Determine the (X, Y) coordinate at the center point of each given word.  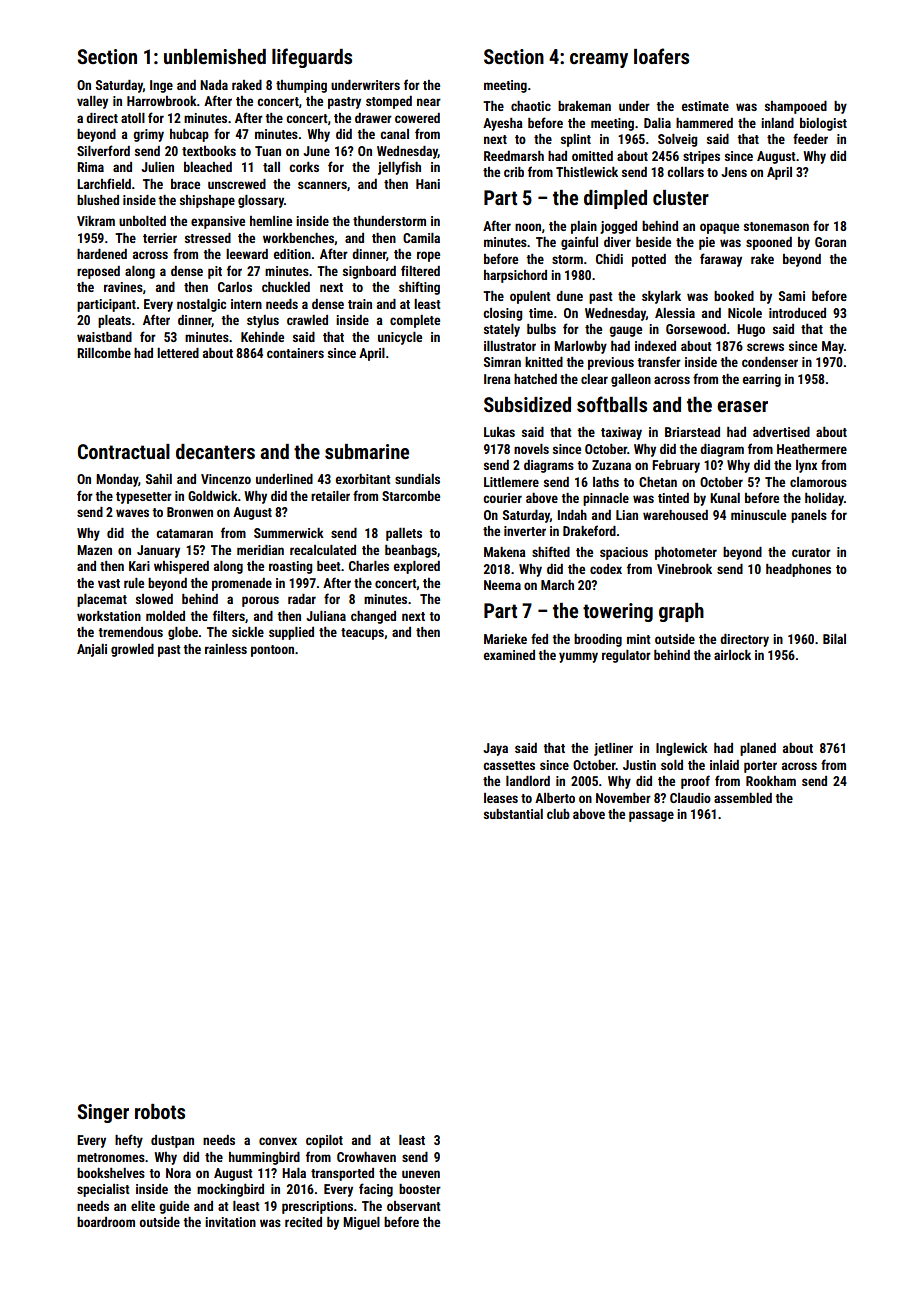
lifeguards (312, 58)
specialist (103, 1190)
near (429, 102)
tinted (673, 498)
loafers (661, 56)
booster (420, 1189)
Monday (117, 480)
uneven (421, 1174)
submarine (367, 451)
